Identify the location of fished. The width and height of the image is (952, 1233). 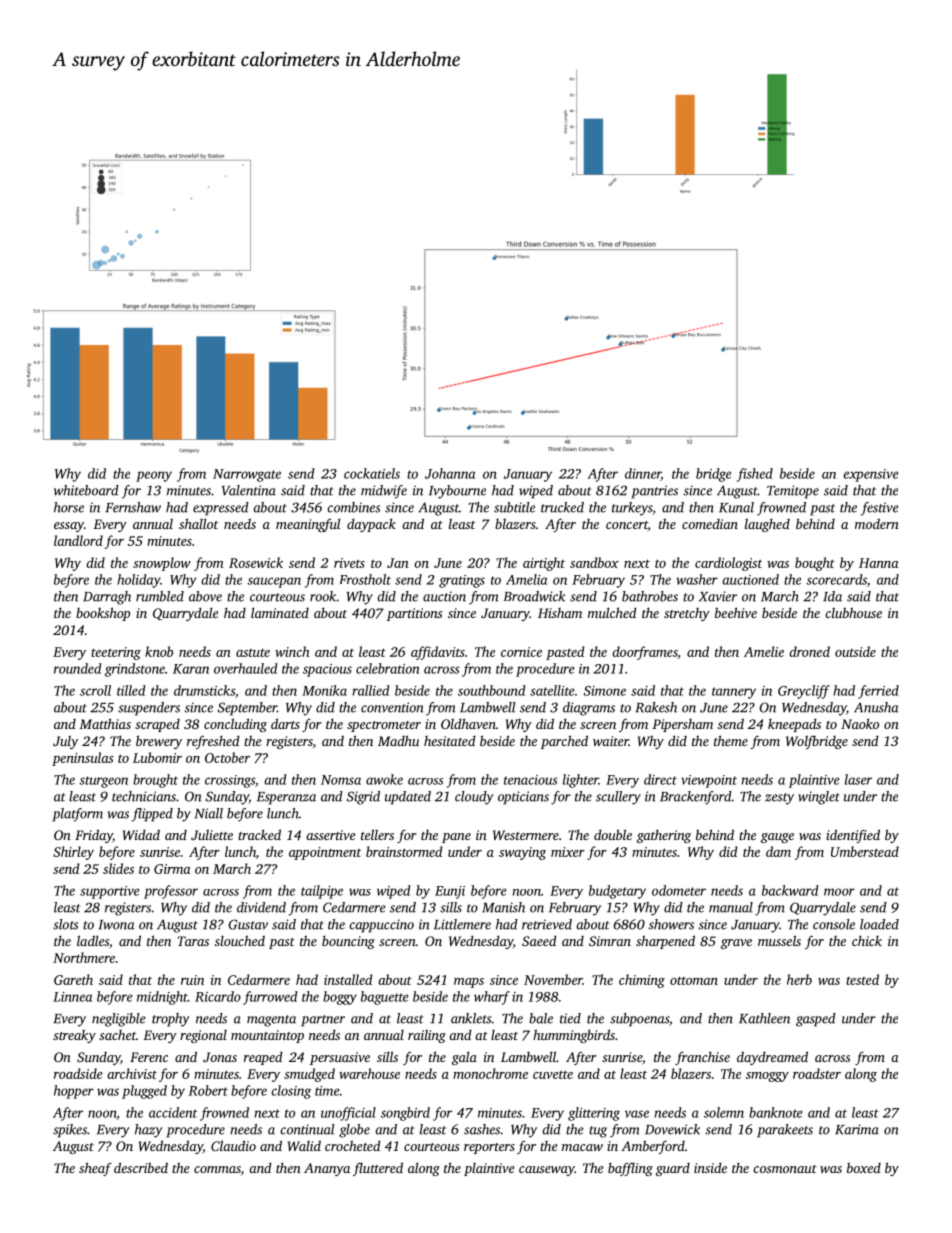
(755, 475).
